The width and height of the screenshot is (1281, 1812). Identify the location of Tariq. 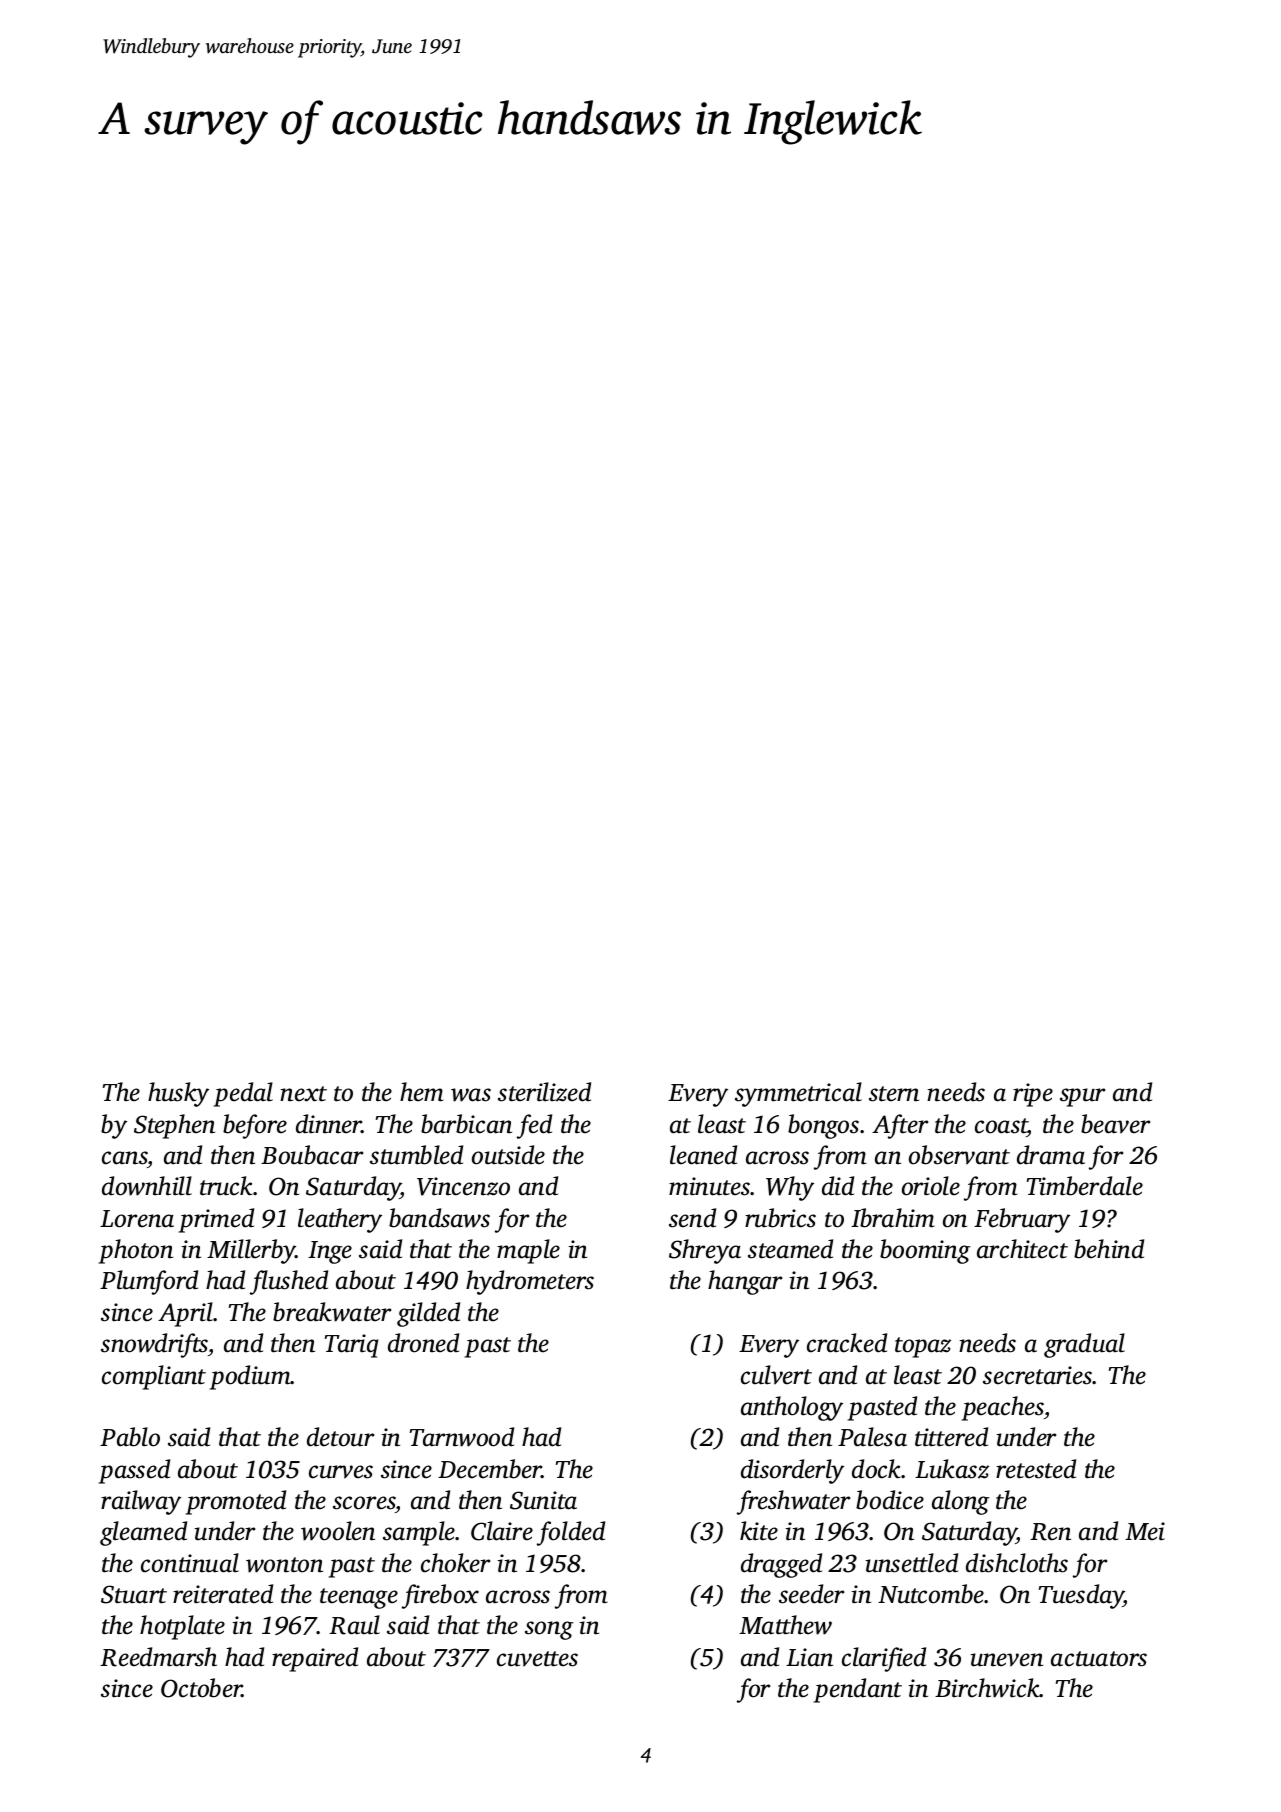
(351, 1346).
